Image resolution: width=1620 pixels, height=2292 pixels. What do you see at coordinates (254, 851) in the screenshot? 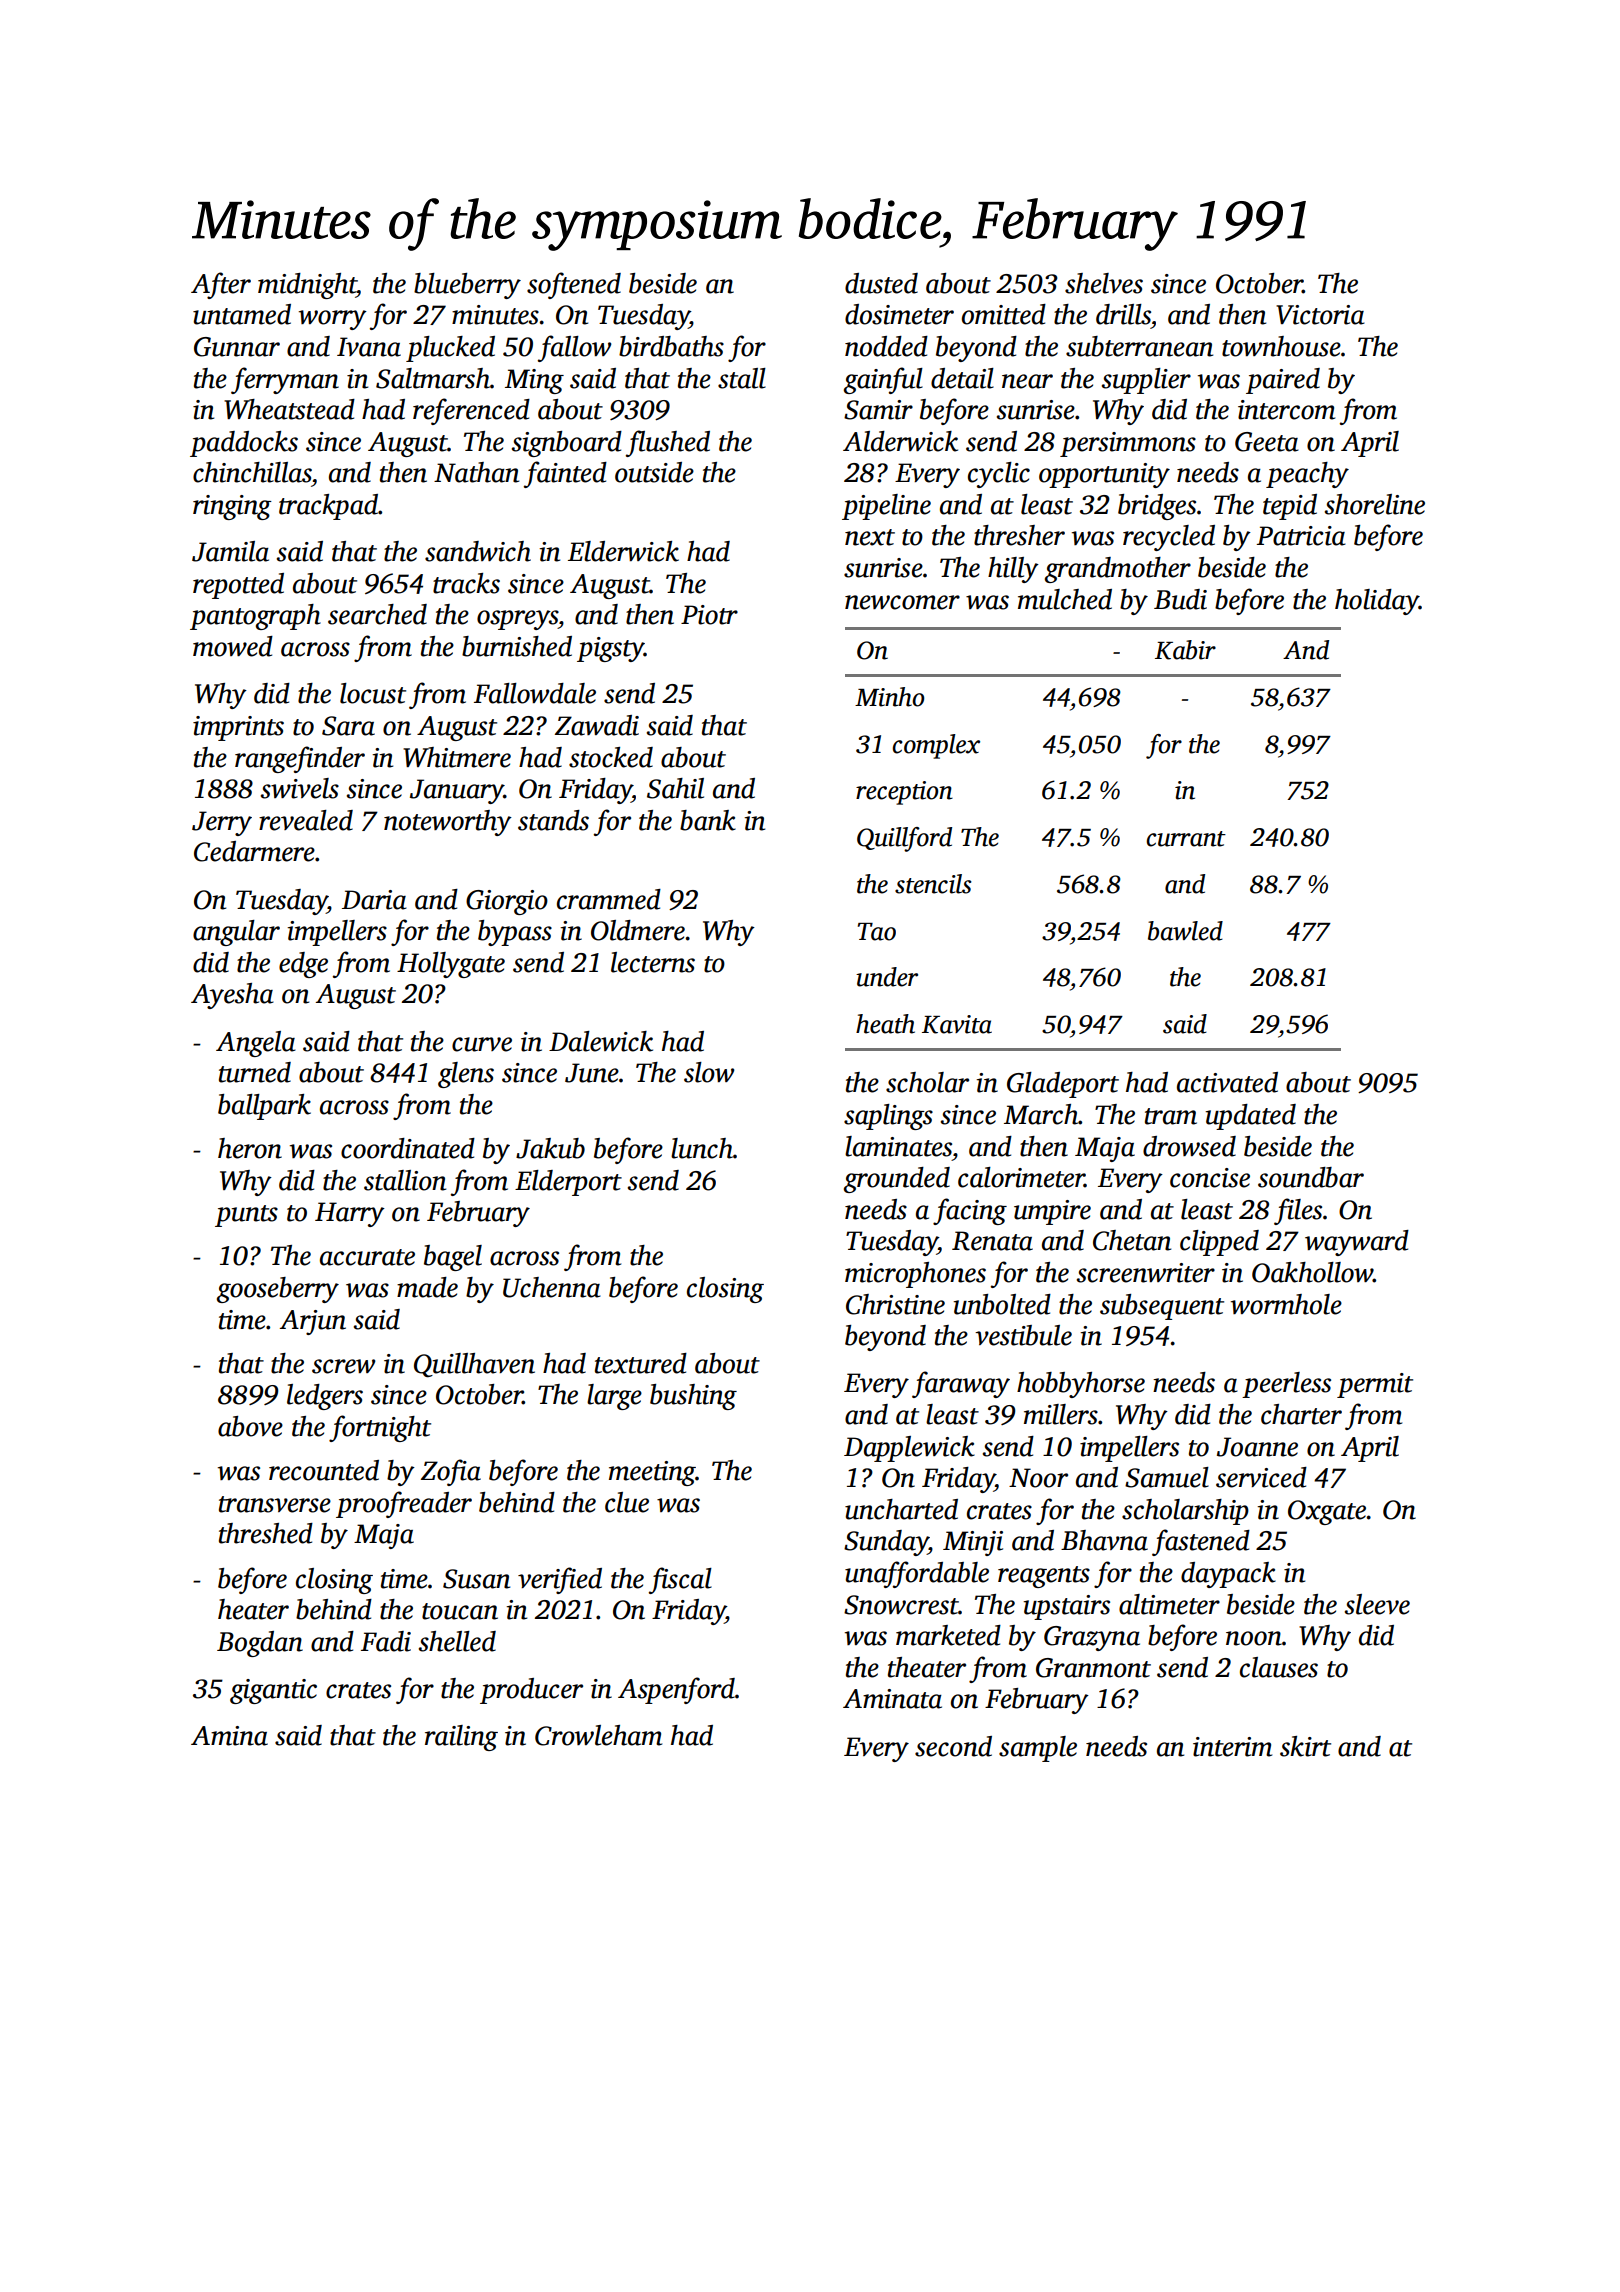
I see `Cedarmere` at bounding box center [254, 851].
